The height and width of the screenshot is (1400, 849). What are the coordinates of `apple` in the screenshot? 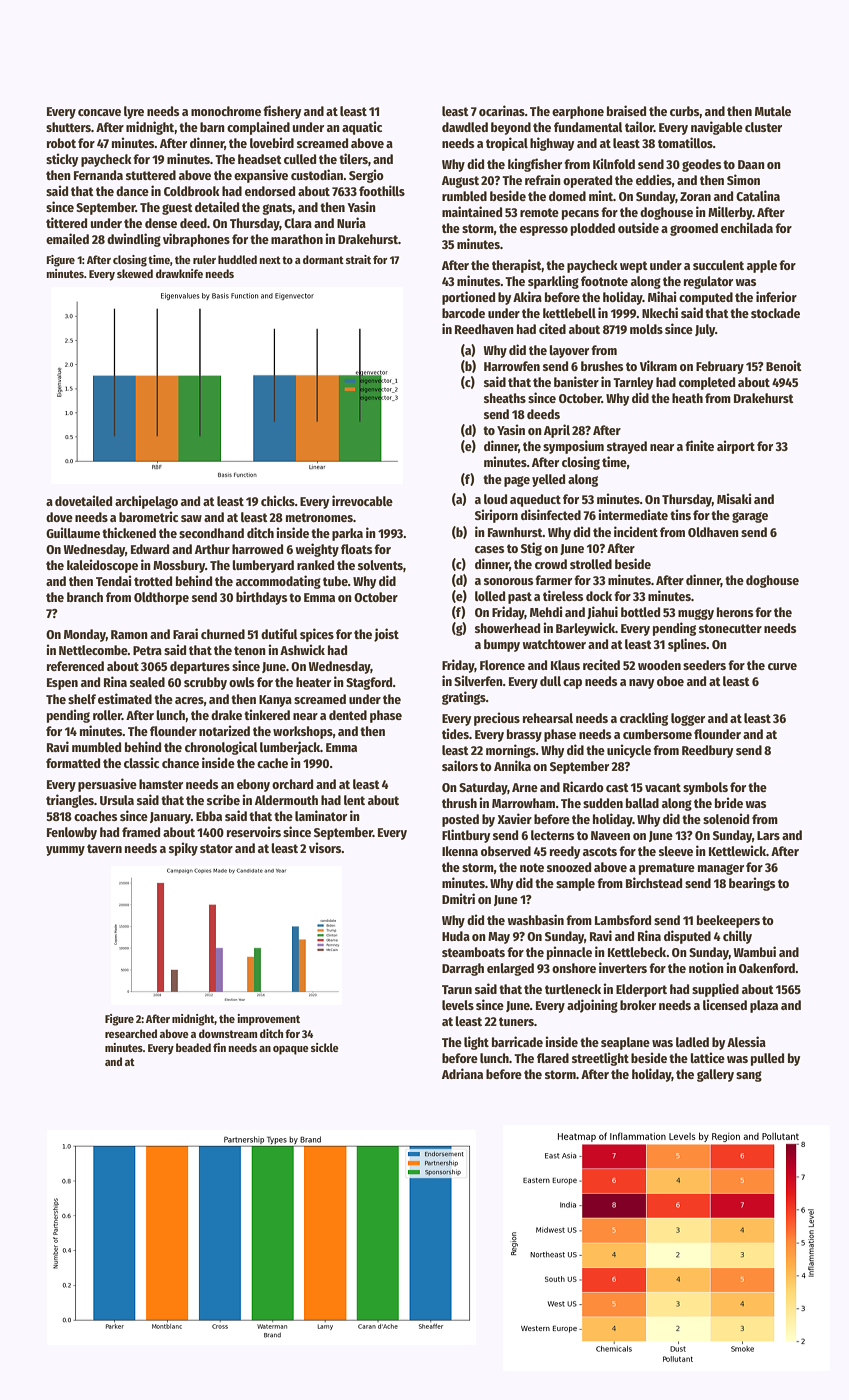 It's located at (762, 266).
